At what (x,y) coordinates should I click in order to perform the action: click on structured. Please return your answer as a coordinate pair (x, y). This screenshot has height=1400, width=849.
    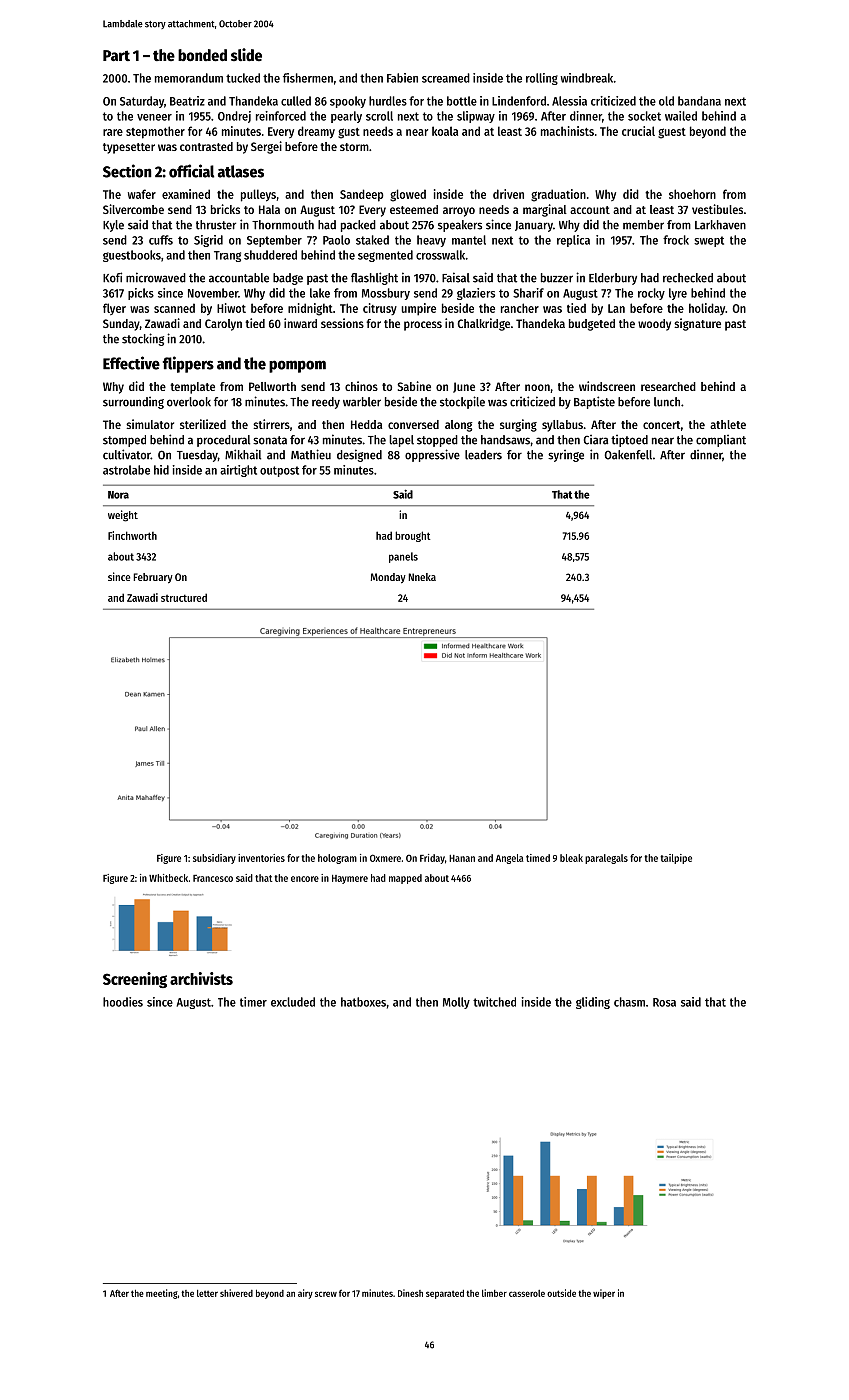
    Looking at the image, I should click on (184, 597).
